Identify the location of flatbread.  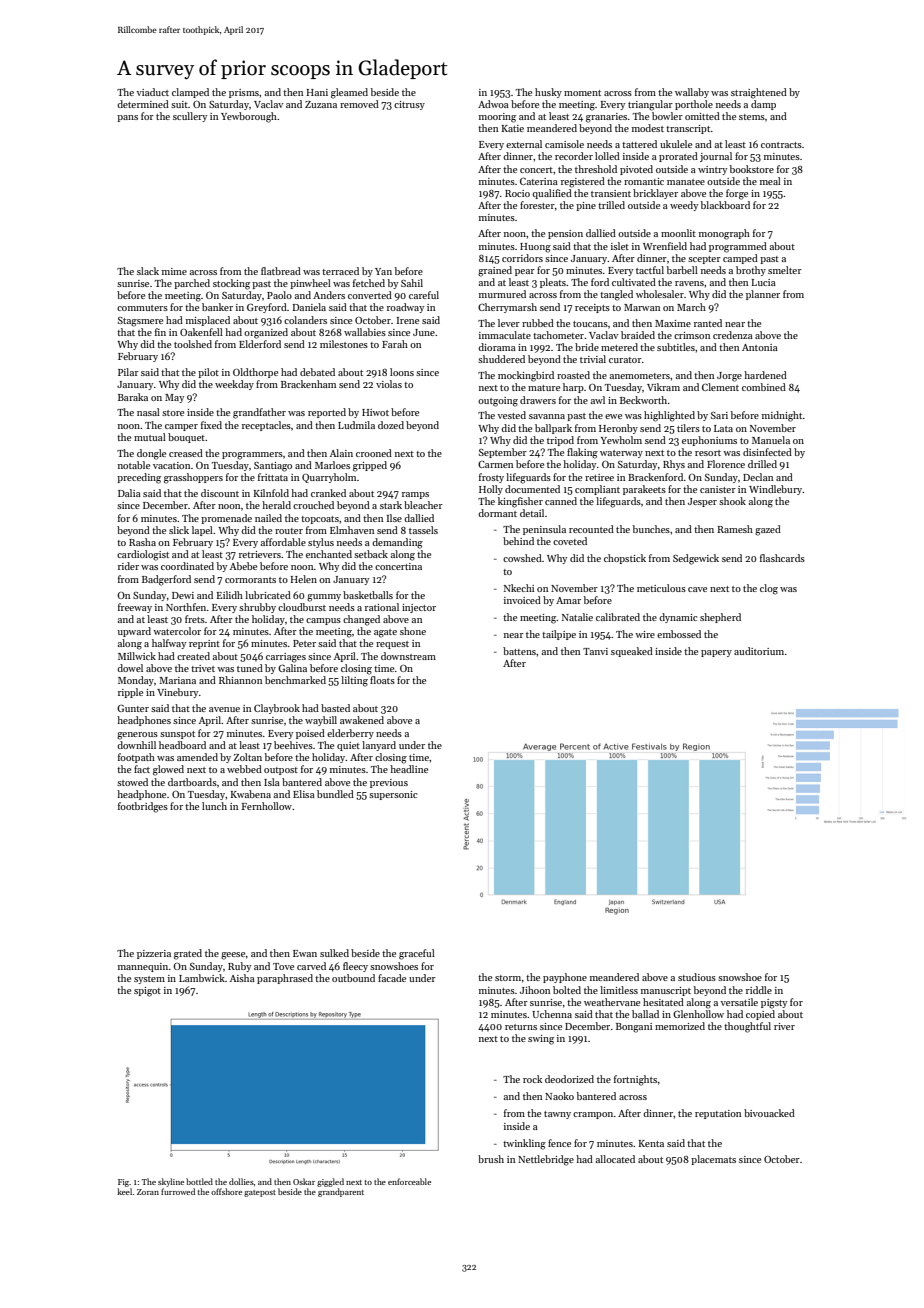
(281, 271).
